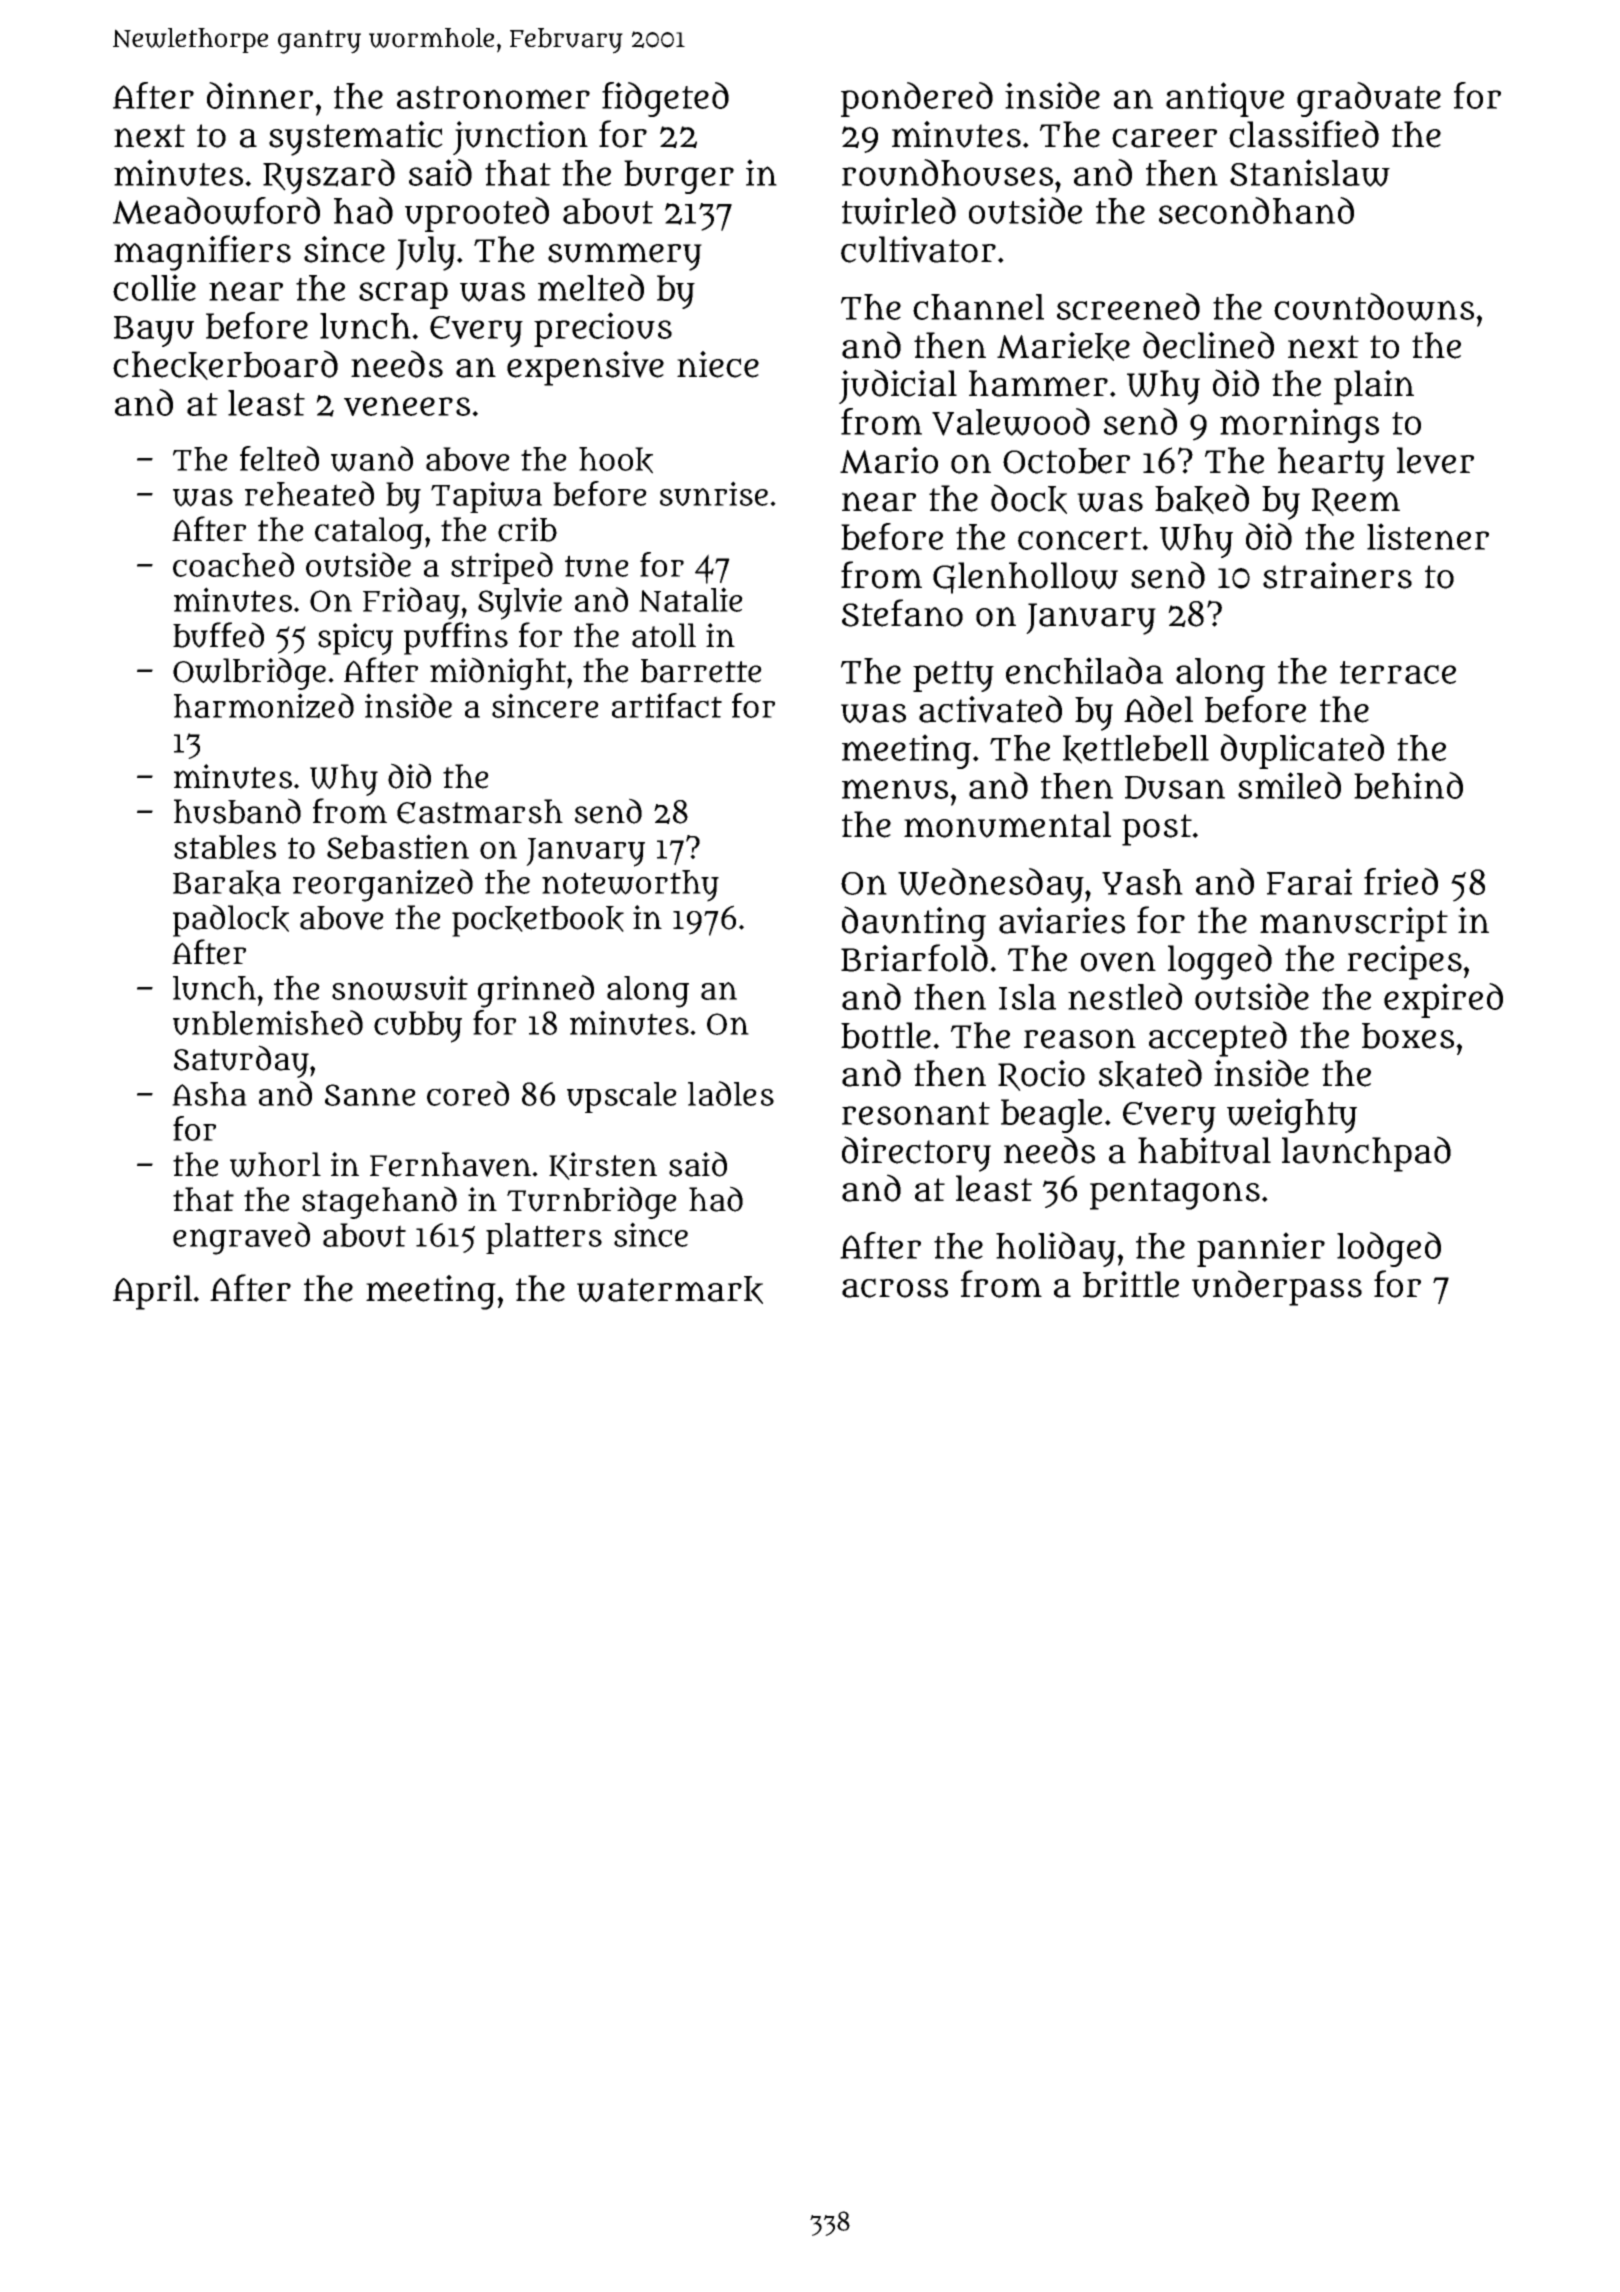 The height and width of the image is (2292, 1620). I want to click on felted, so click(279, 458).
